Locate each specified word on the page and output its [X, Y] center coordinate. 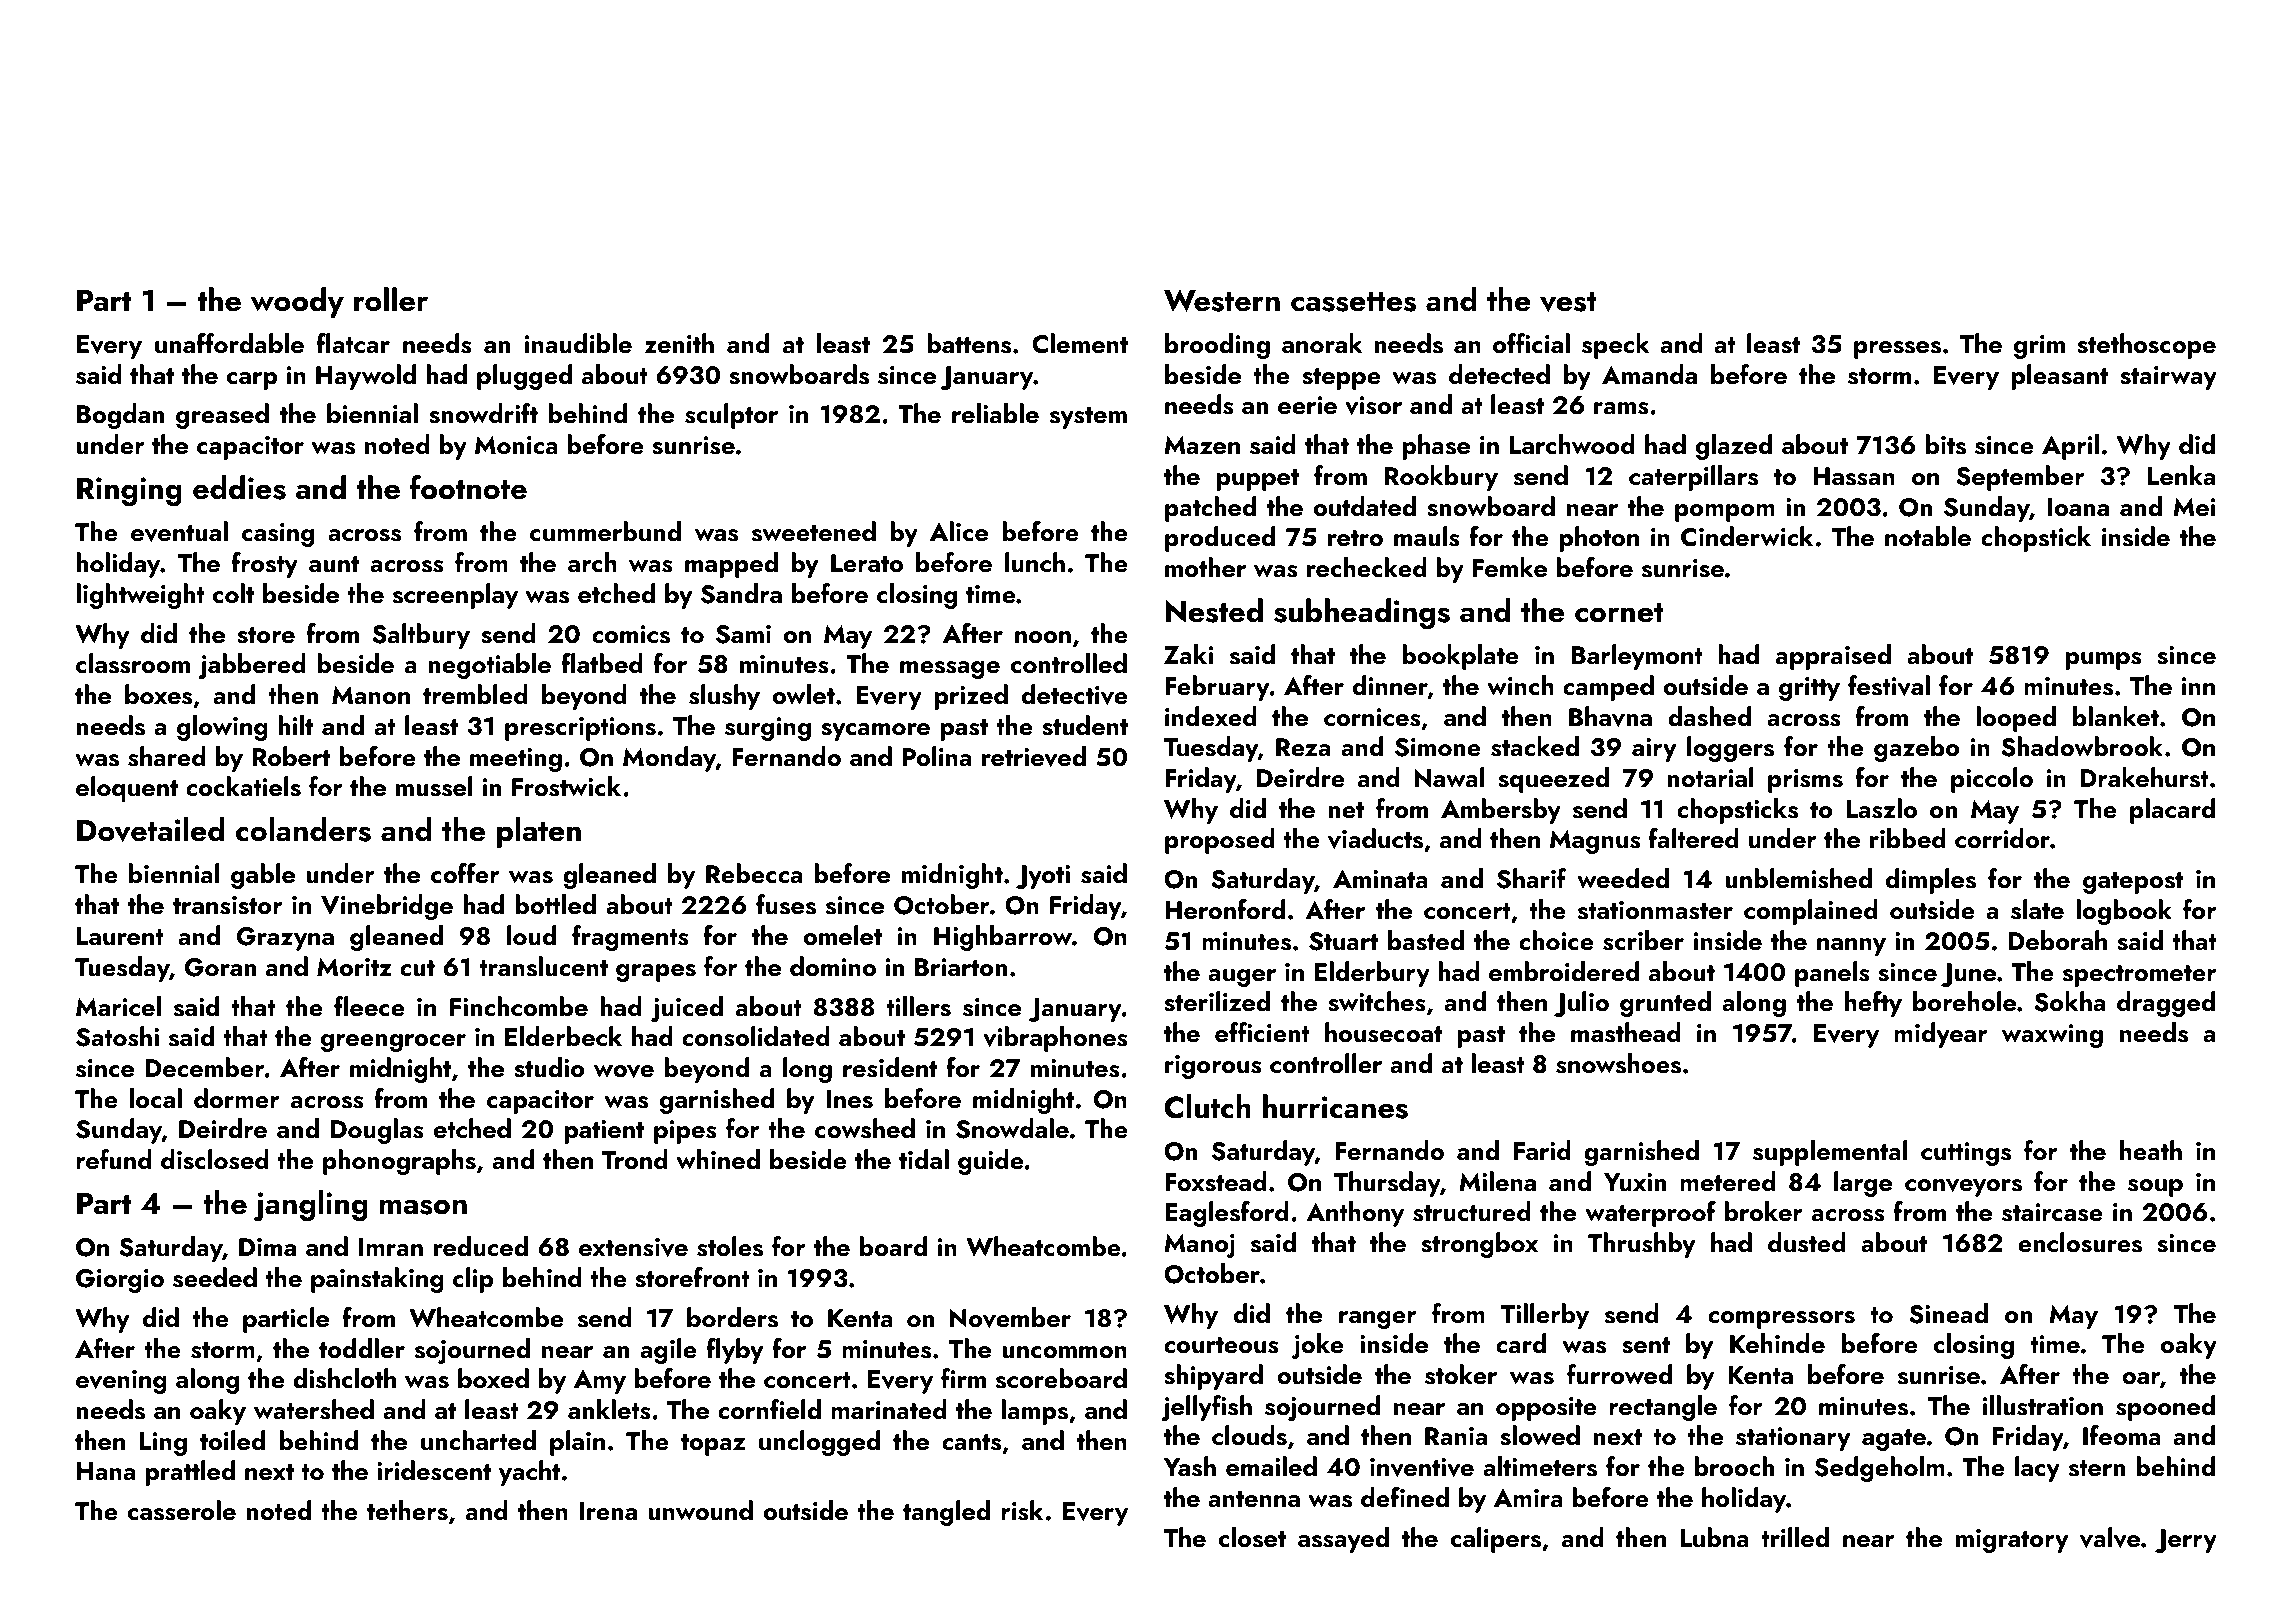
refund [114, 1159]
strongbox [1479, 1245]
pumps [2104, 661]
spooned [2165, 1408]
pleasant [2059, 377]
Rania [1456, 1436]
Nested [1214, 610]
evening [121, 1382]
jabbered [252, 666]
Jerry [2186, 1541]
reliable [995, 413]
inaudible [578, 343]
